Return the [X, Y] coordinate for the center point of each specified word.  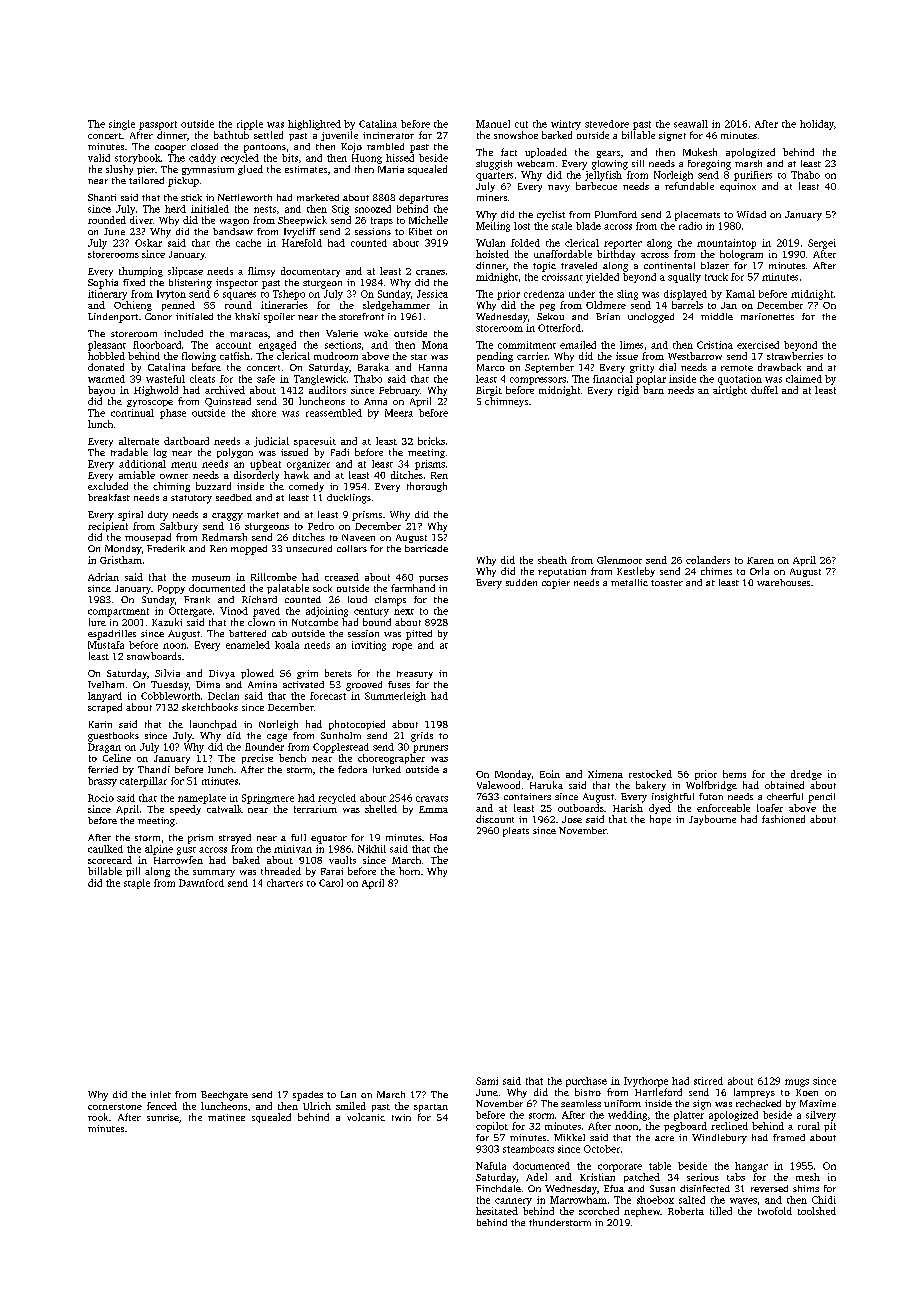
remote [737, 368]
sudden [521, 582]
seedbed [234, 497]
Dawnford [201, 883]
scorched [599, 1211]
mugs [797, 1083]
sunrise [163, 1117]
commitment [527, 345]
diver [141, 220]
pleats [516, 832]
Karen [760, 560]
